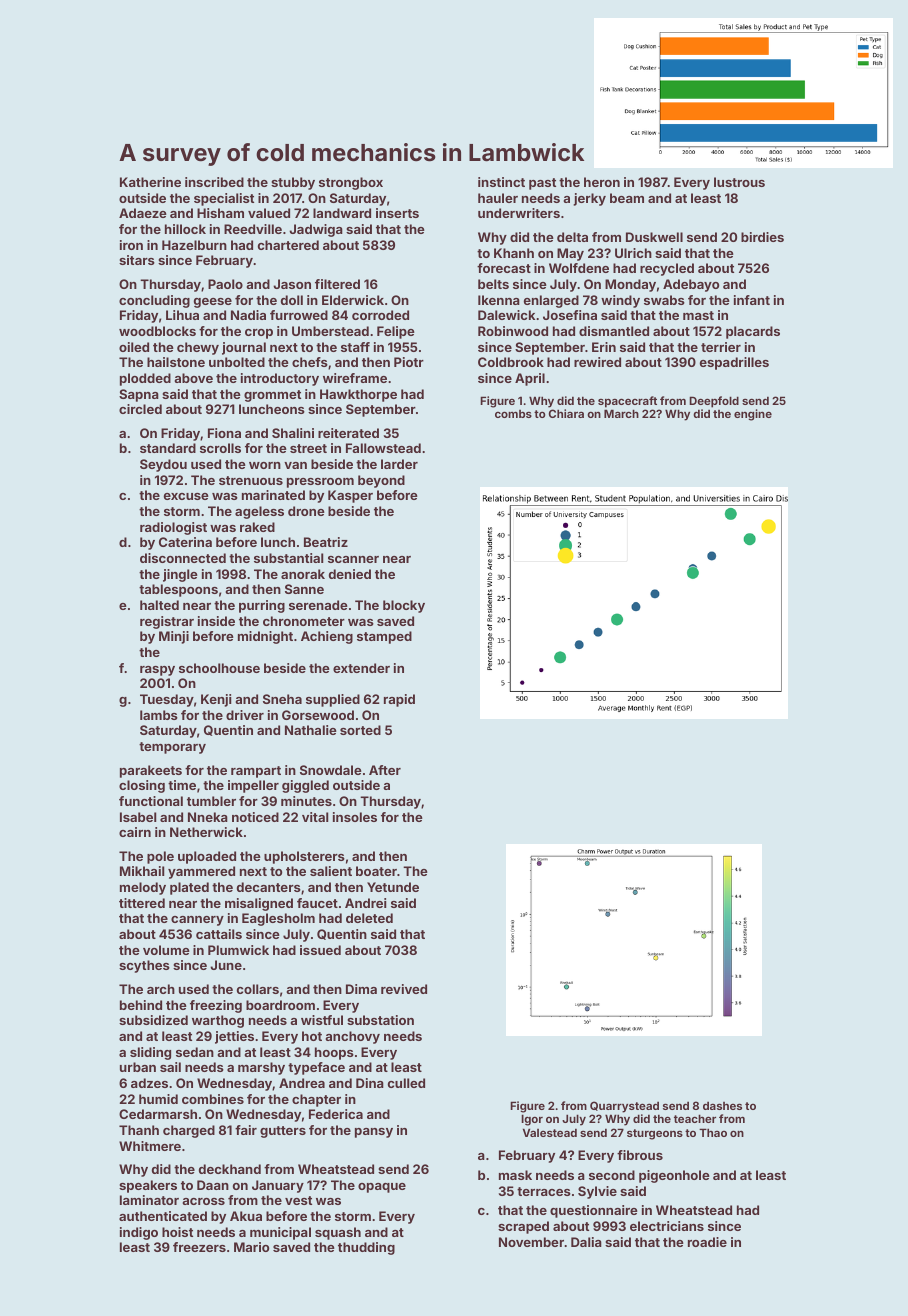 This screenshot has height=1316, width=908. Describe the element at coordinates (409, 362) in the screenshot. I see `Piotr` at that location.
